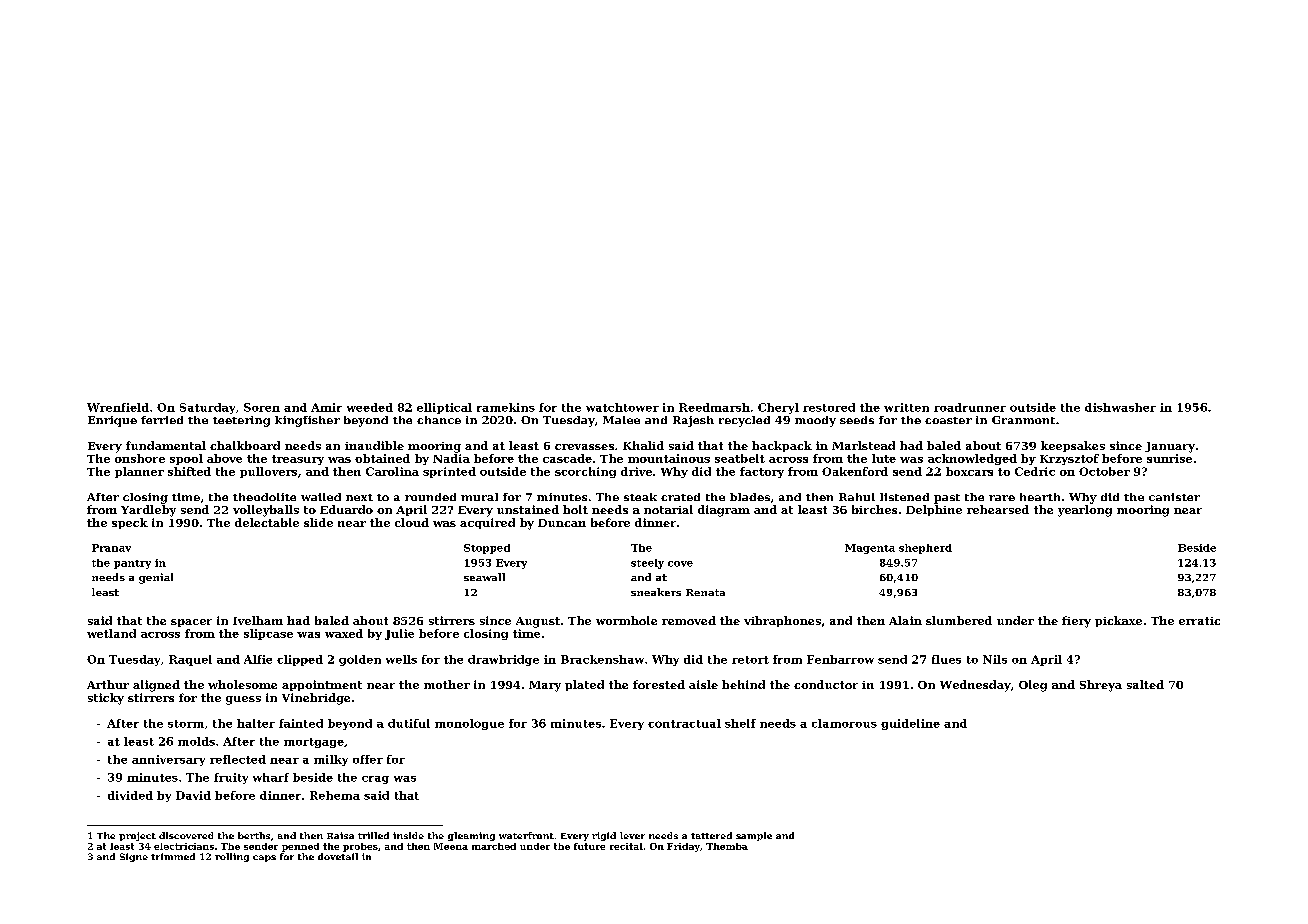 Image resolution: width=1308 pixels, height=924 pixels. I want to click on Themba, so click(727, 846).
